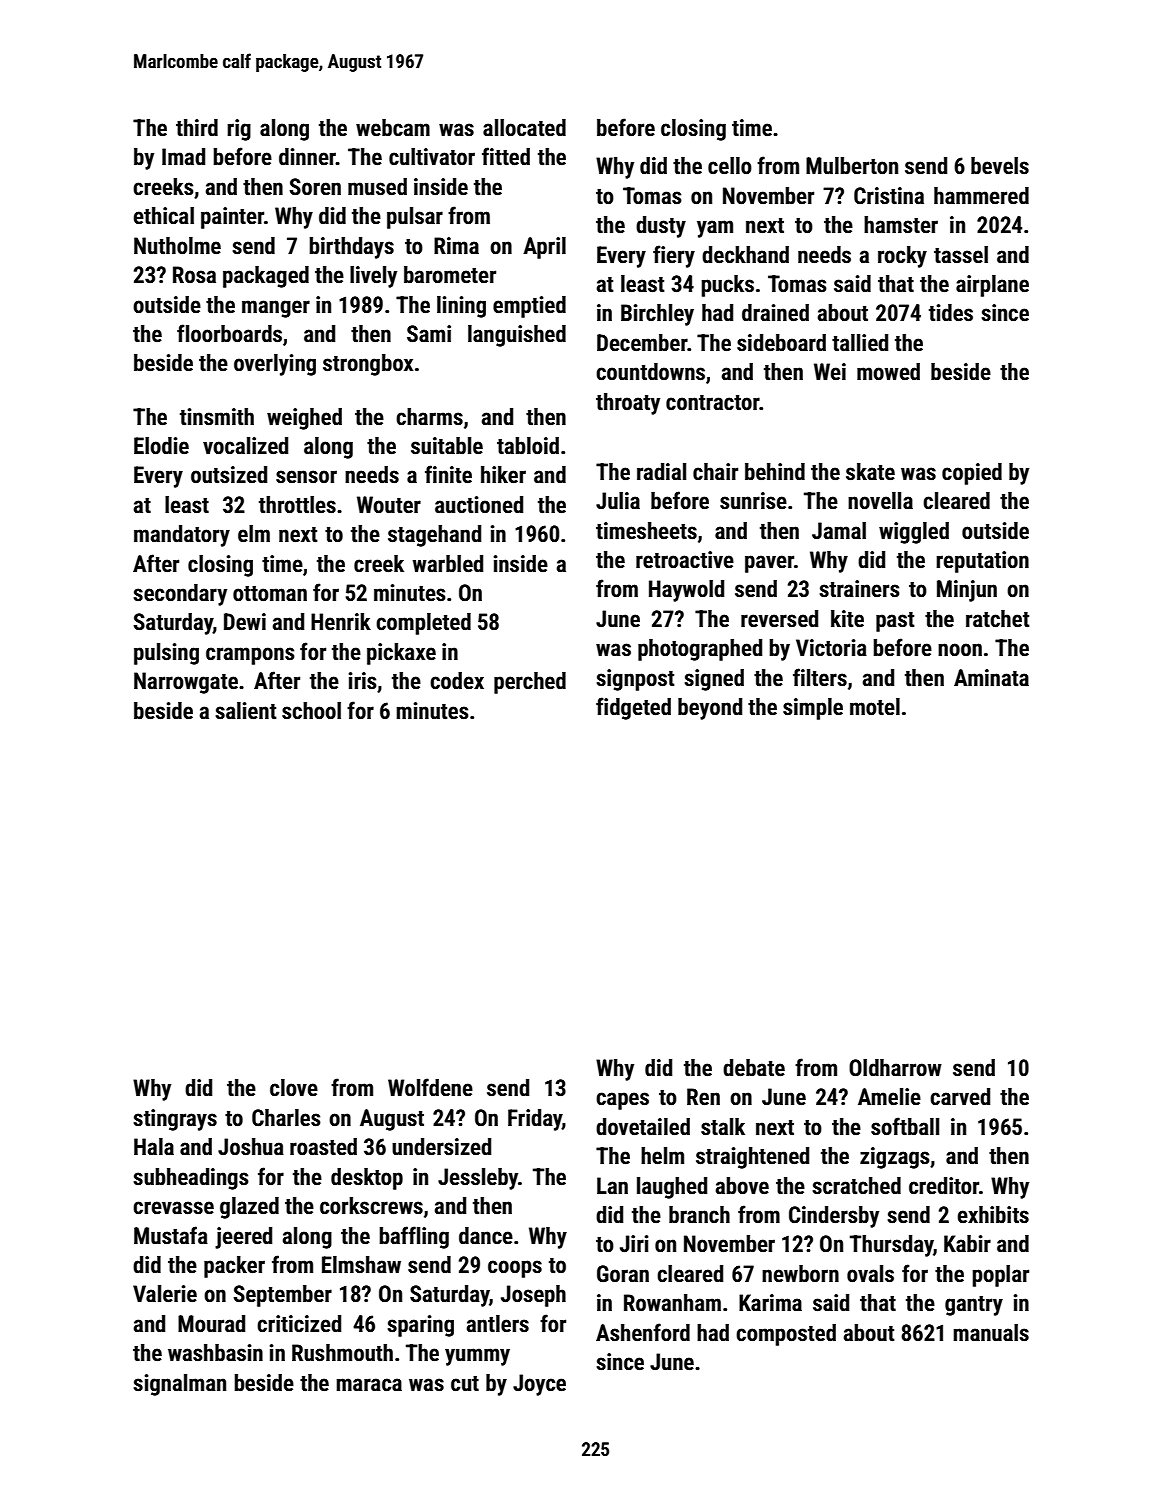 The width and height of the document is (1163, 1505). I want to click on capes, so click(622, 1101).
